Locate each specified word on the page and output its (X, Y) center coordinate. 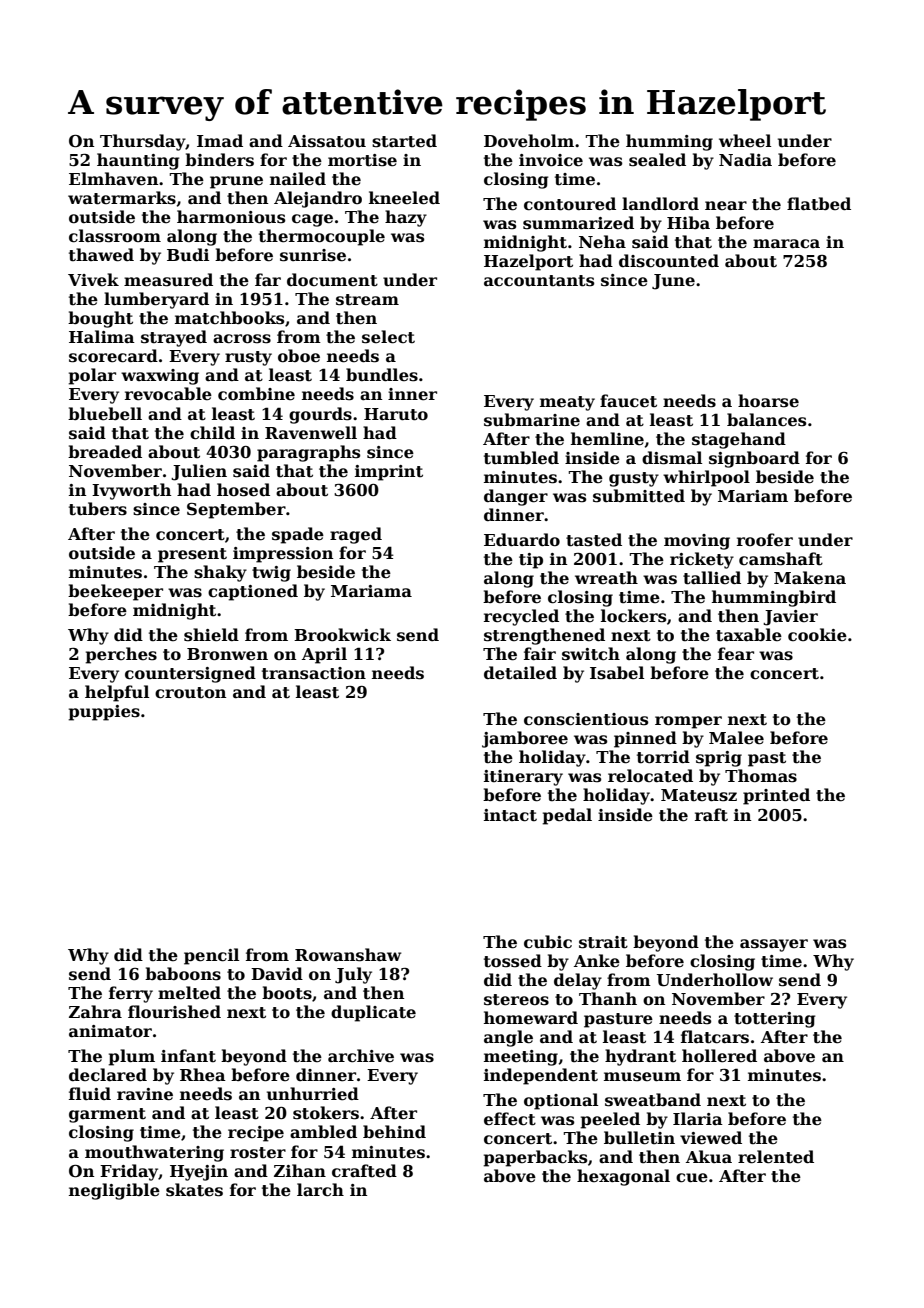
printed (776, 796)
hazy (406, 218)
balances (766, 420)
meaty (567, 403)
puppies (104, 713)
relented (776, 1157)
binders (219, 160)
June (673, 282)
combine (256, 394)
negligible (114, 1191)
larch (320, 1190)
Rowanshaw (348, 955)
